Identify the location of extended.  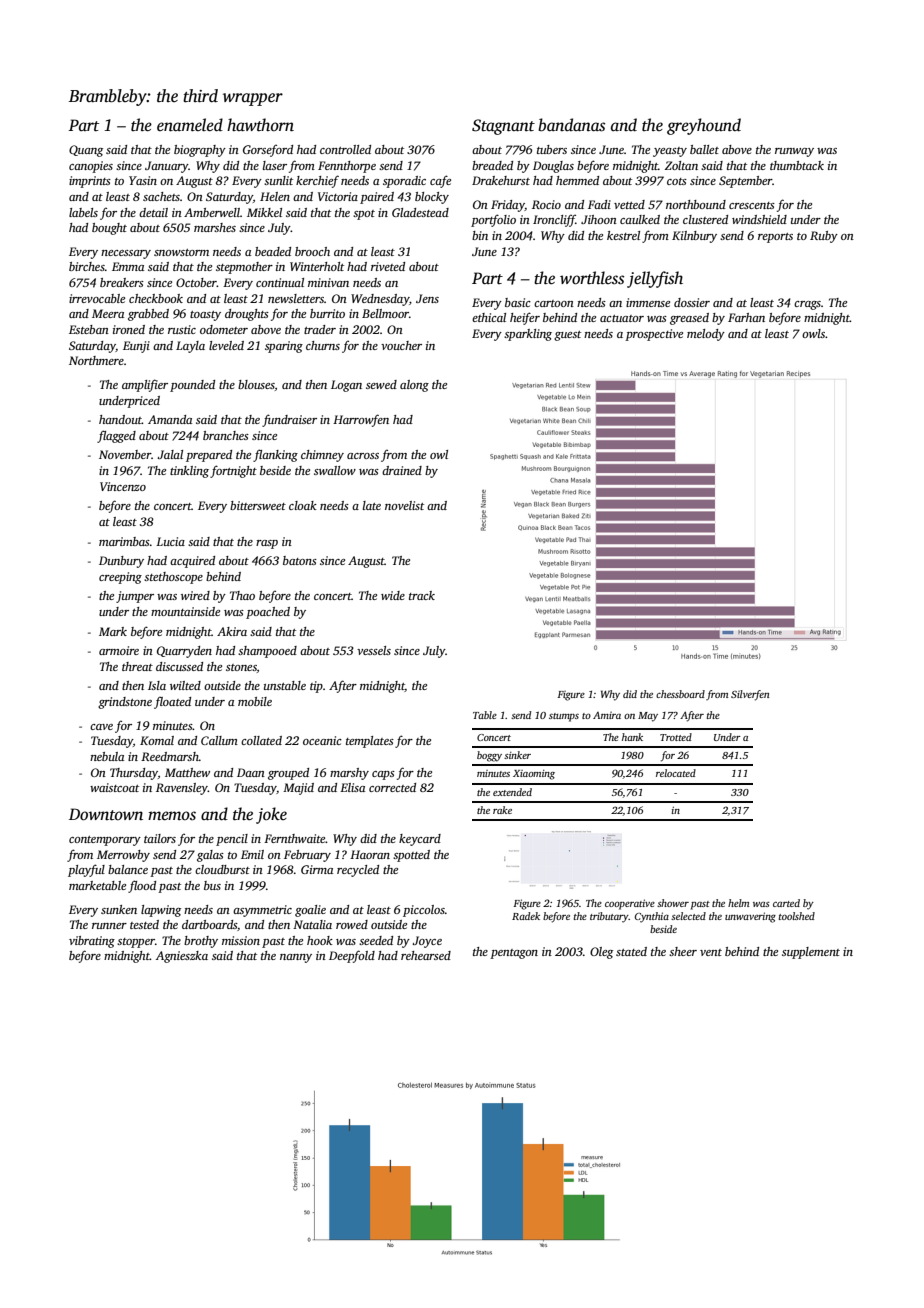
(512, 792).
